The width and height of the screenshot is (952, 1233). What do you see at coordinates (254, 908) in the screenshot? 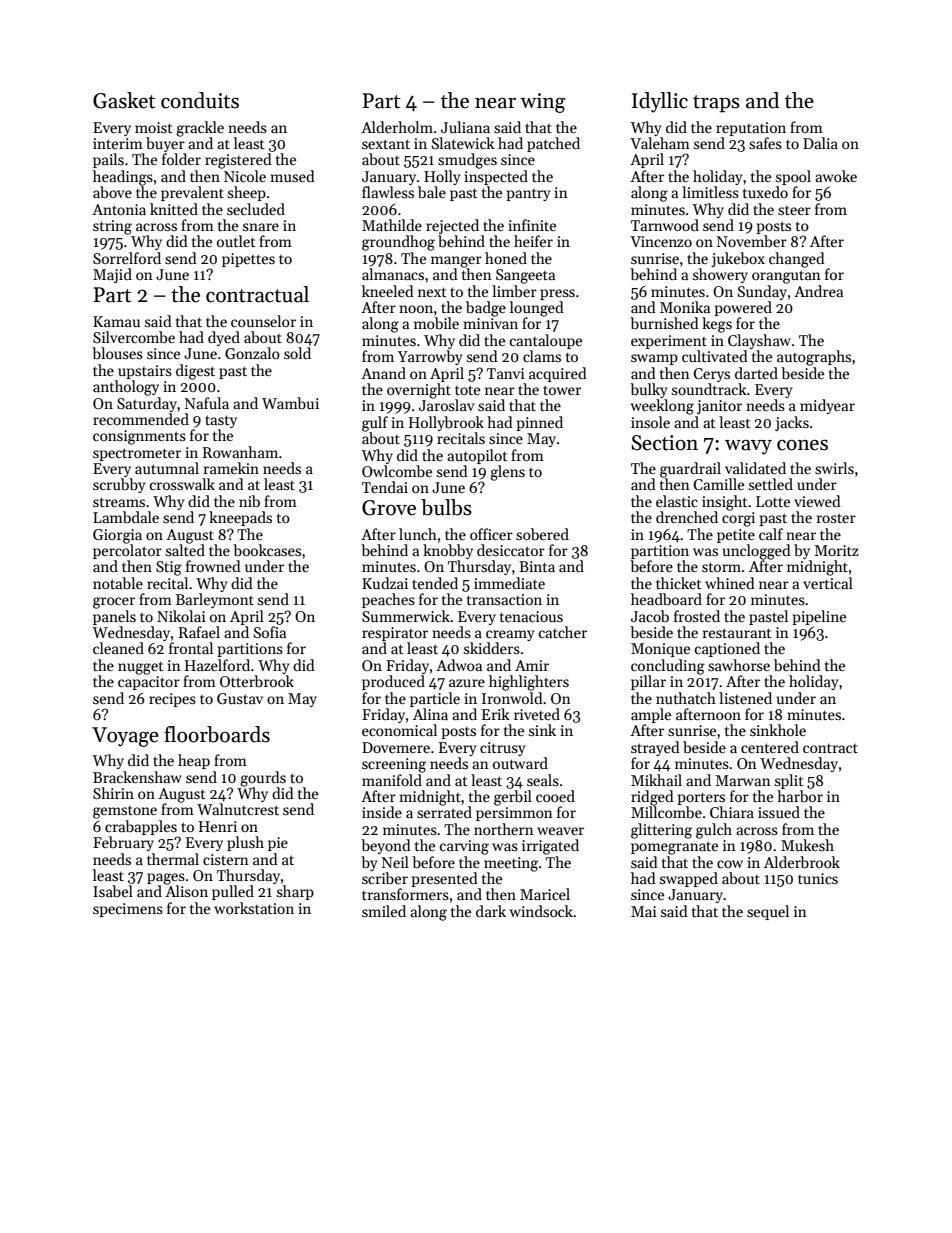
I see `workstation` at bounding box center [254, 908].
